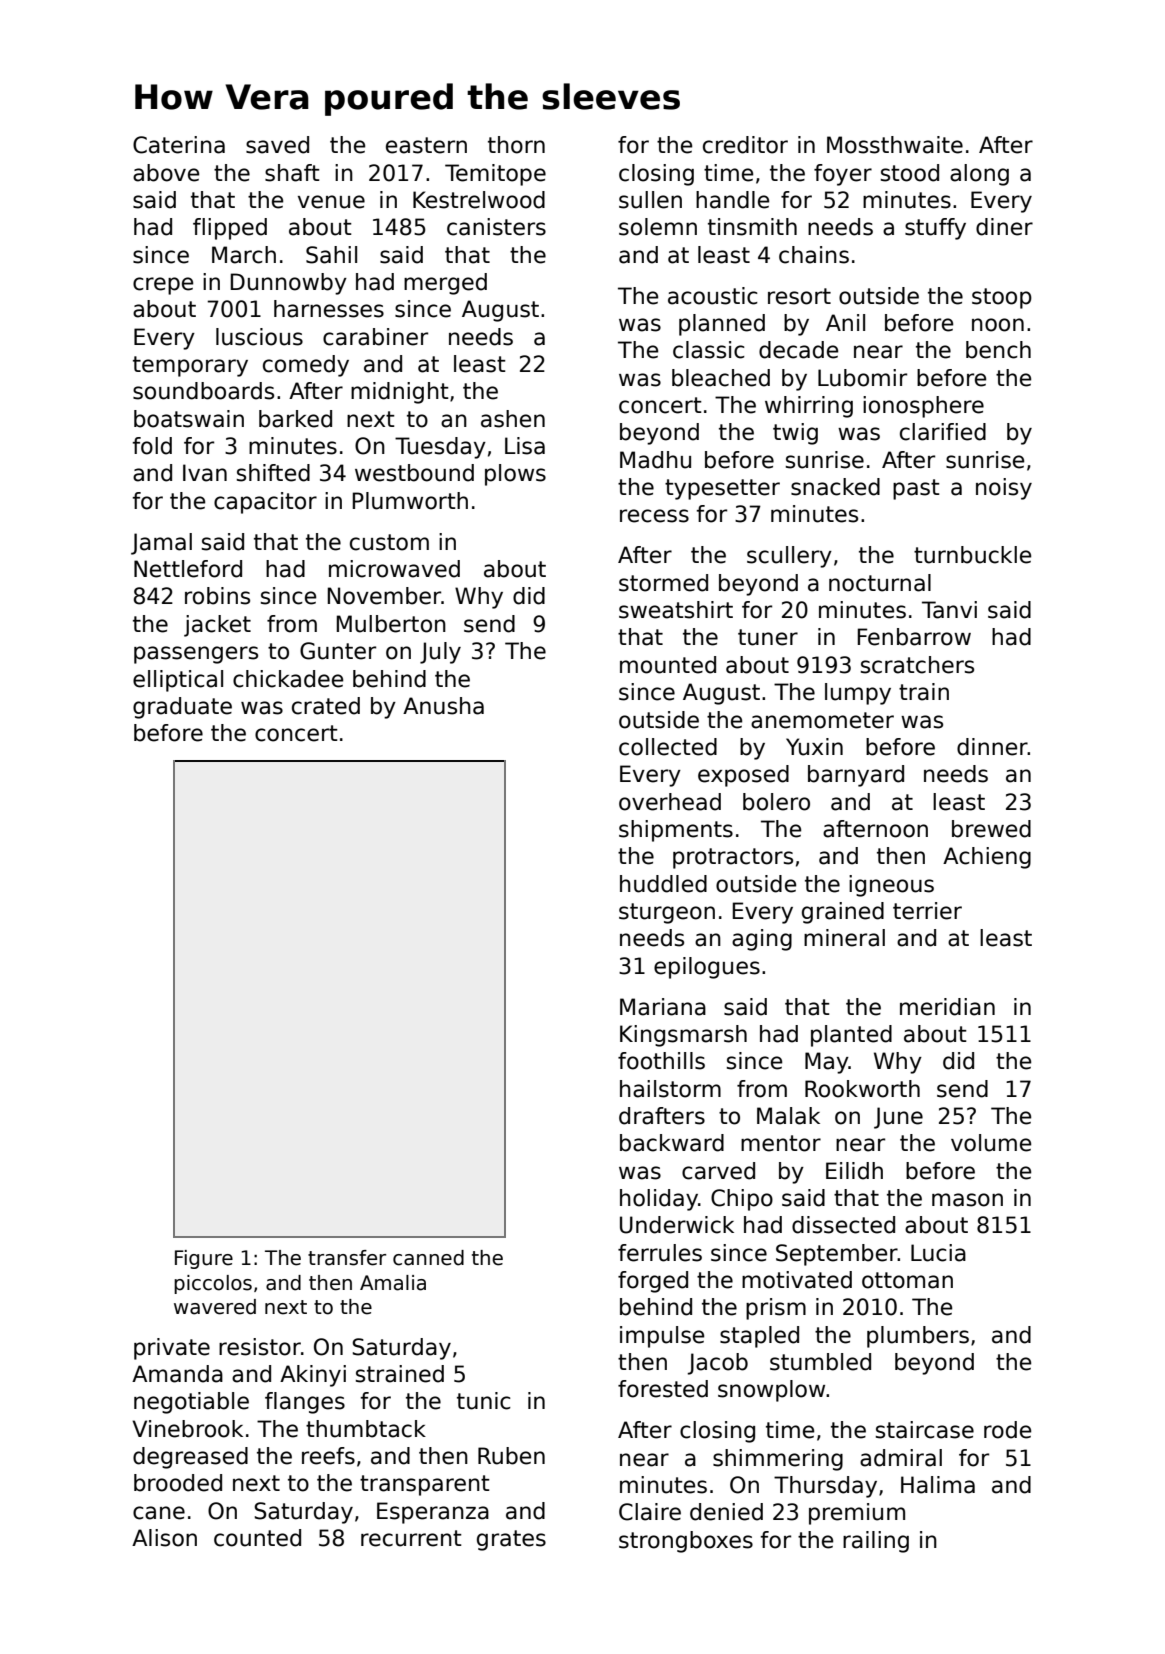 The image size is (1165, 1654). What do you see at coordinates (277, 145) in the image?
I see `saved` at bounding box center [277, 145].
